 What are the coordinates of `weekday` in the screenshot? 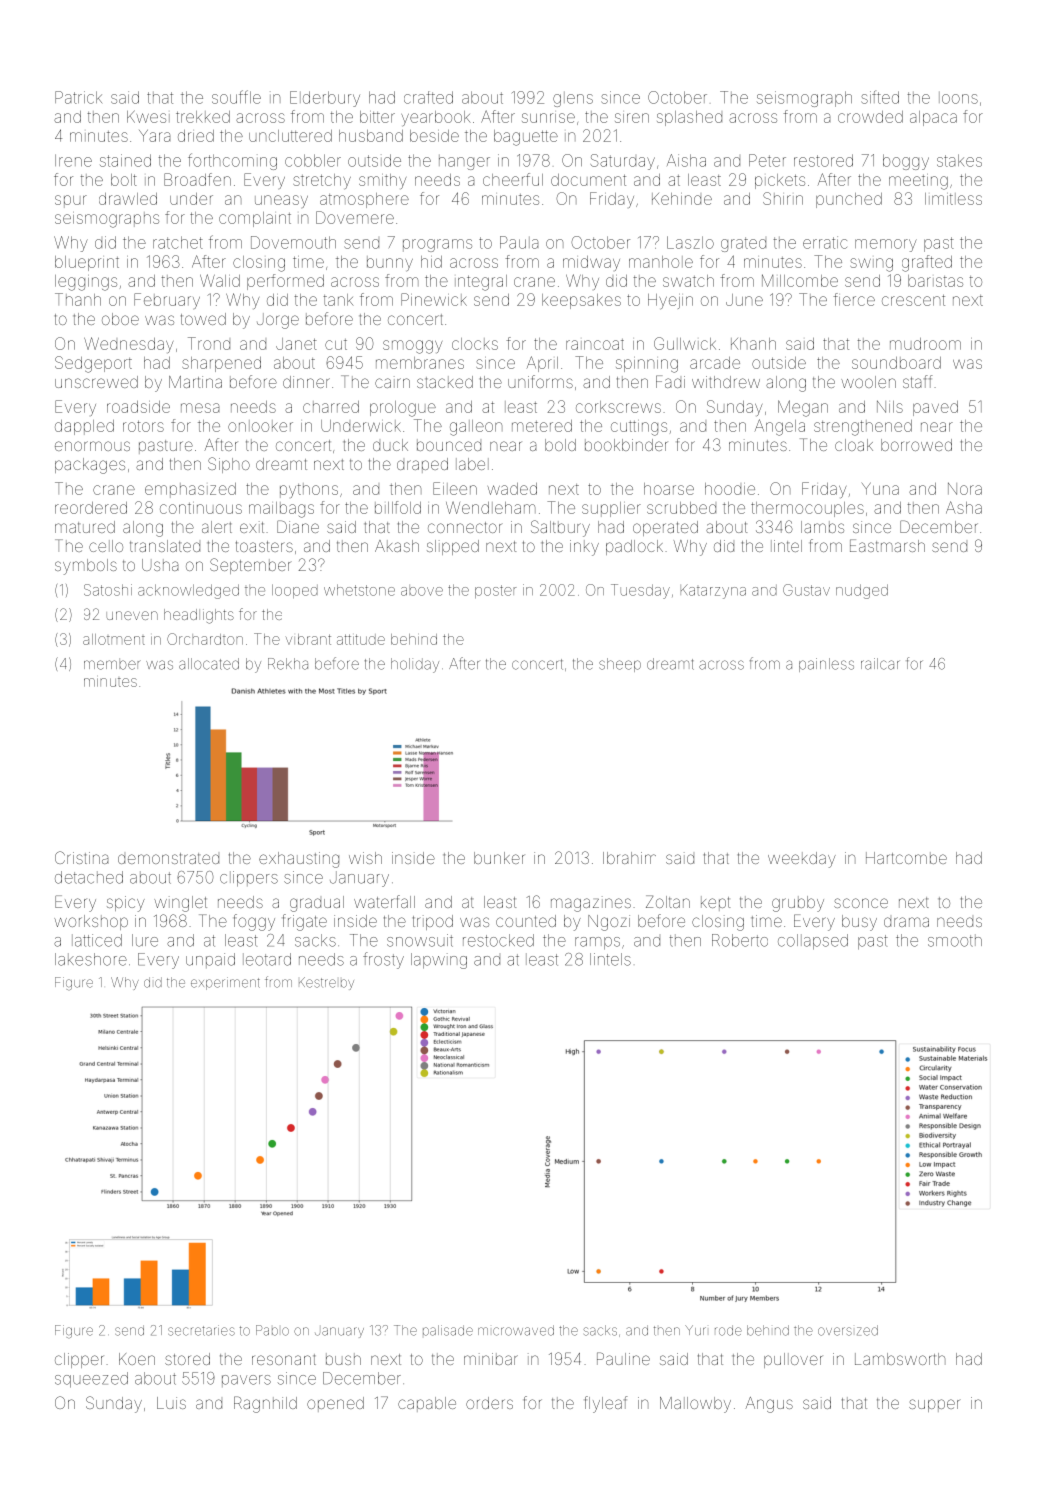 It's located at (802, 860).
